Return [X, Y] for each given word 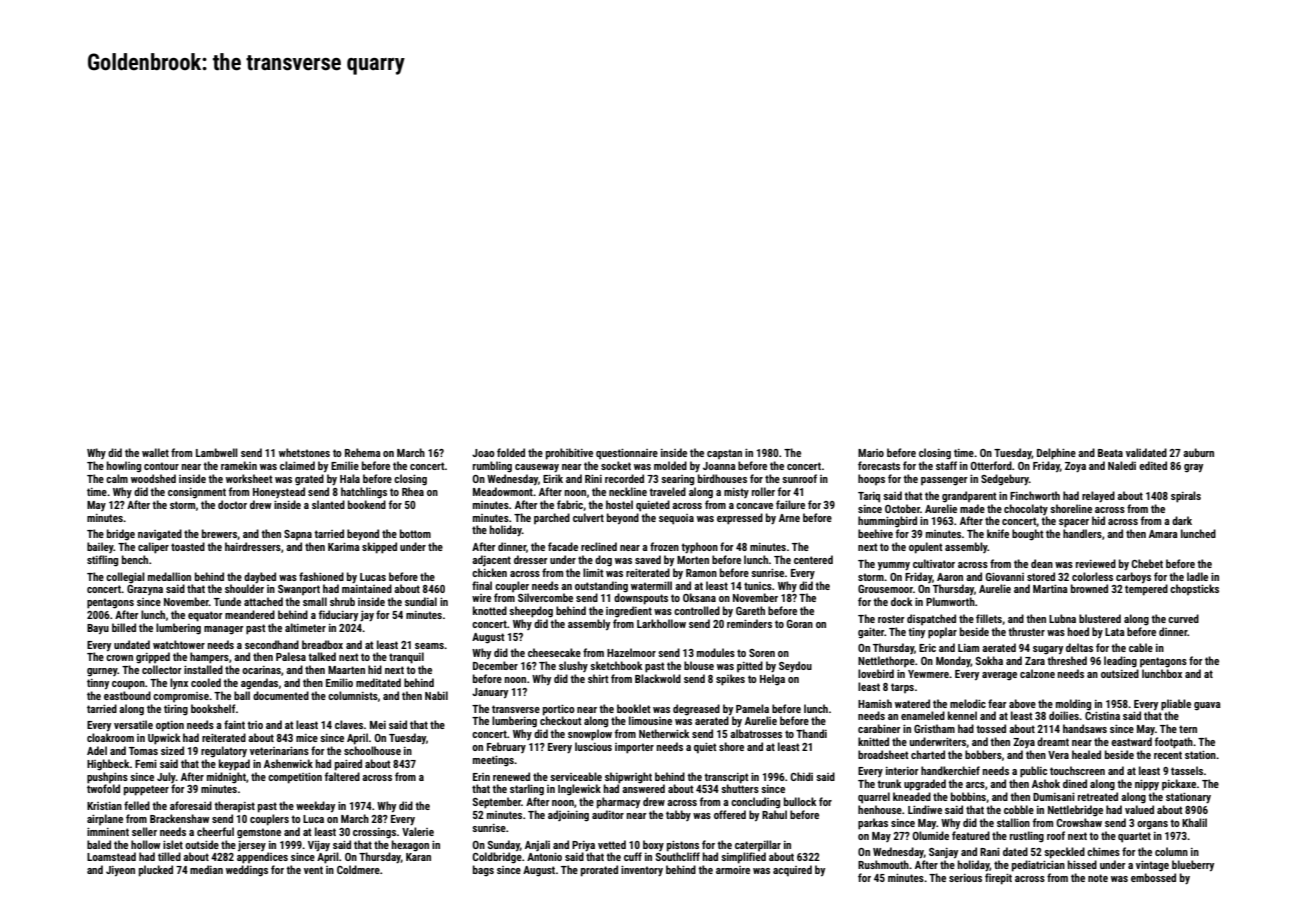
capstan [724, 454]
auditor [608, 814]
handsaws [1085, 728]
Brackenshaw [180, 818]
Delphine [1056, 454]
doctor [232, 504]
